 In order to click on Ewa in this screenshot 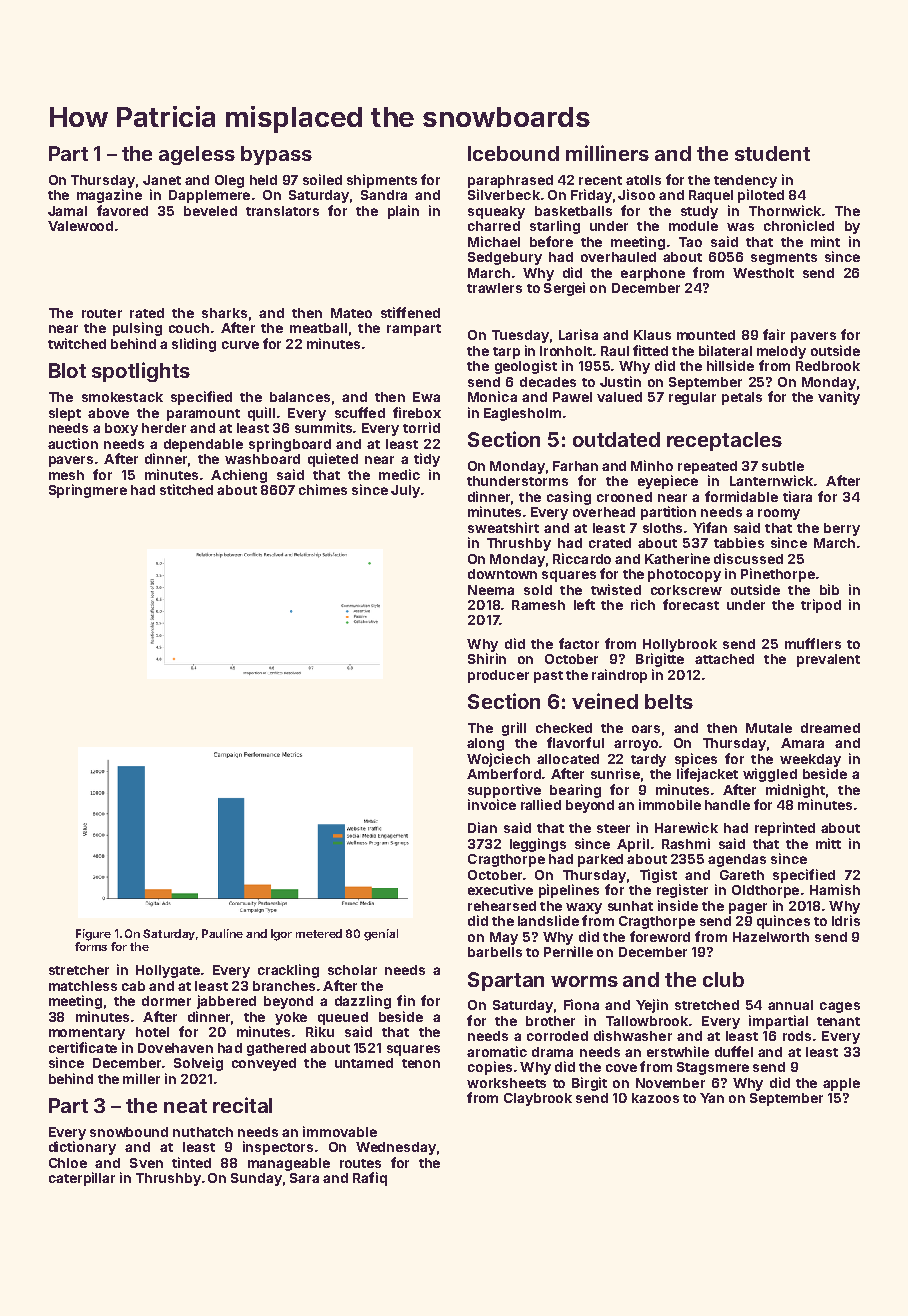, I will do `click(426, 397)`.
